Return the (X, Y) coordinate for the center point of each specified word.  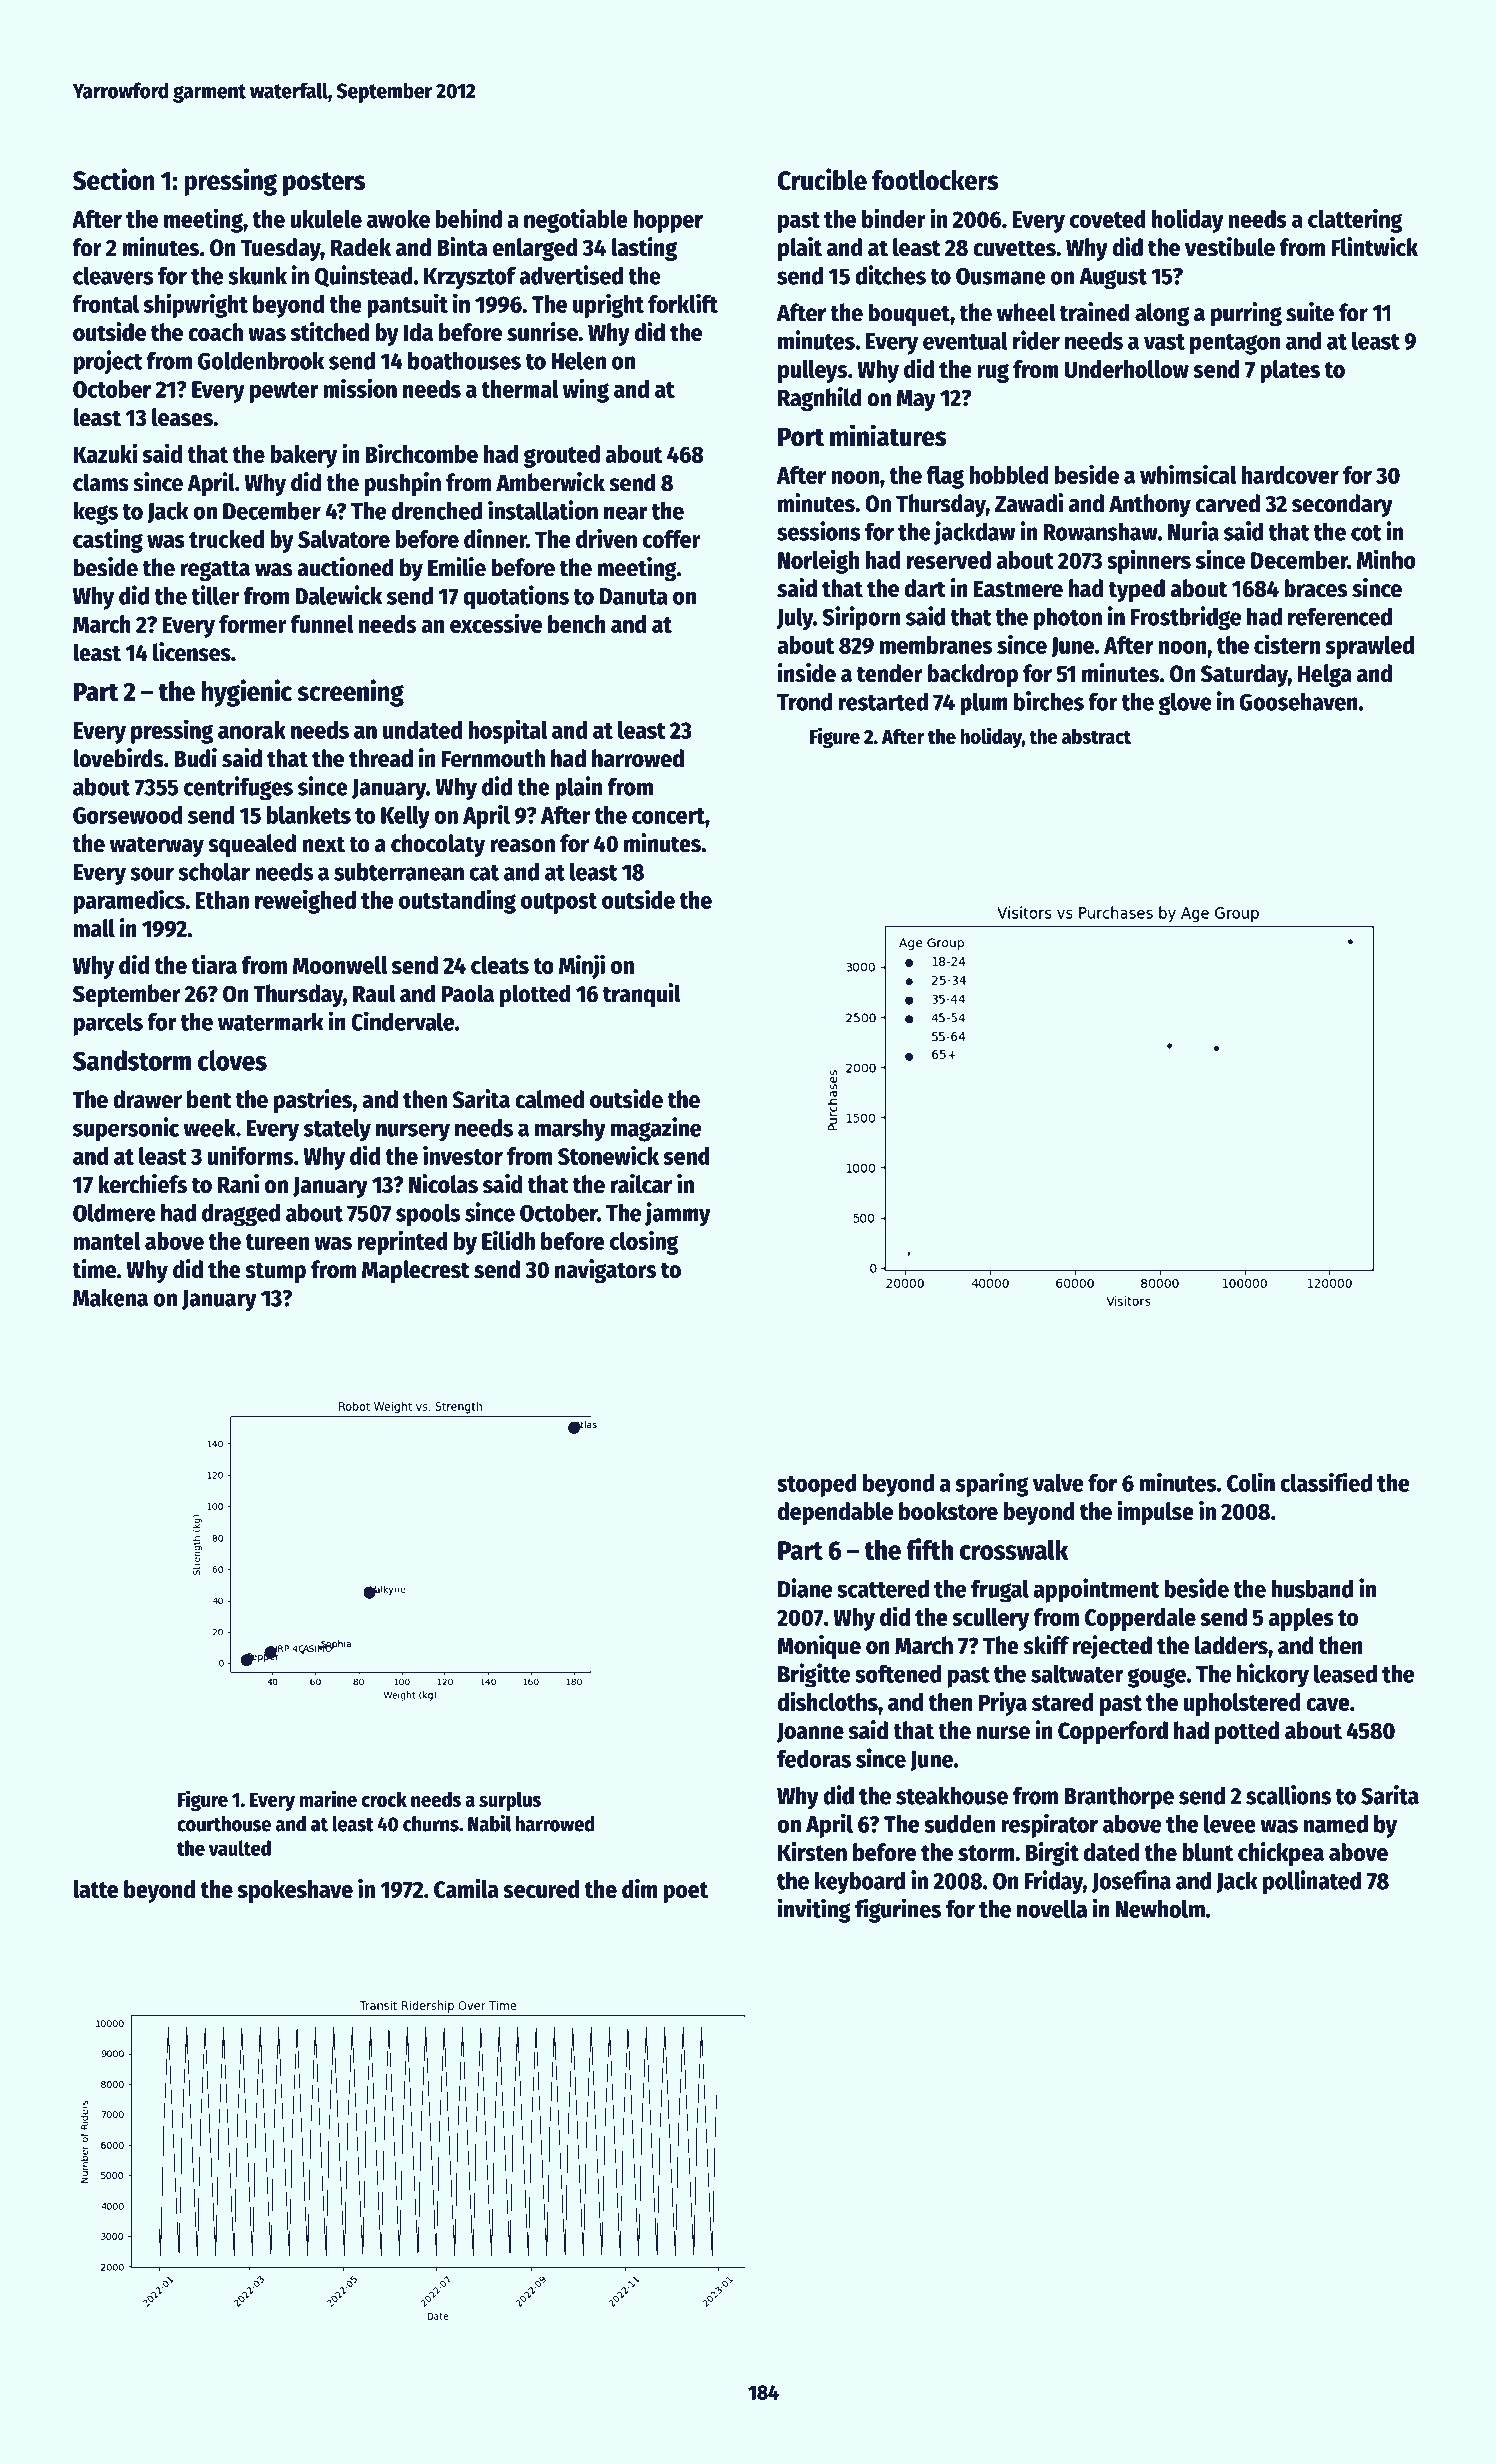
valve (1058, 1483)
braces (1315, 588)
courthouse (224, 1824)
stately (337, 1130)
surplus (510, 1801)
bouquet (909, 314)
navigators (605, 1271)
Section (114, 179)
